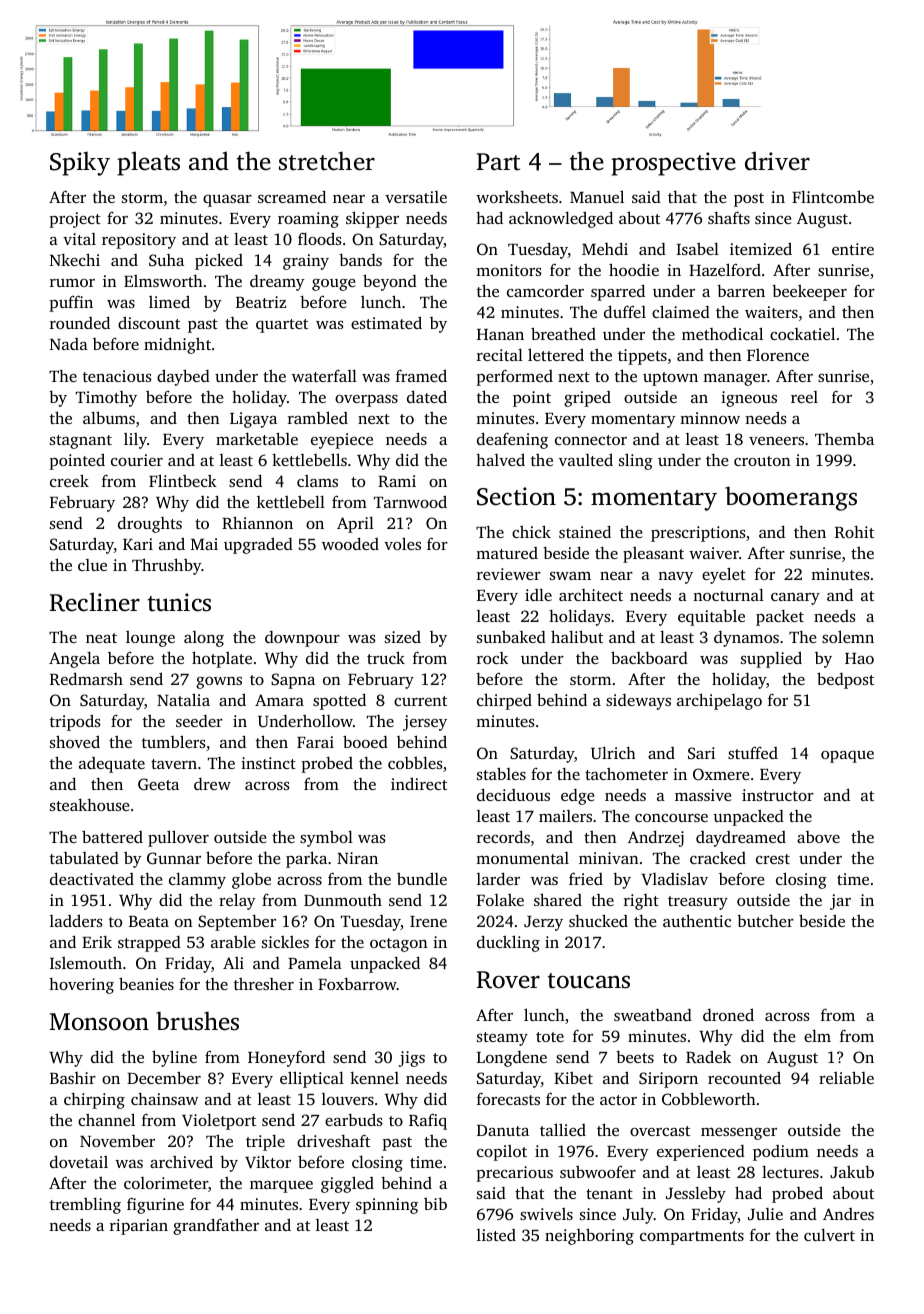 This image has height=1314, width=924. Describe the element at coordinates (729, 217) in the image. I see `shafts` at that location.
